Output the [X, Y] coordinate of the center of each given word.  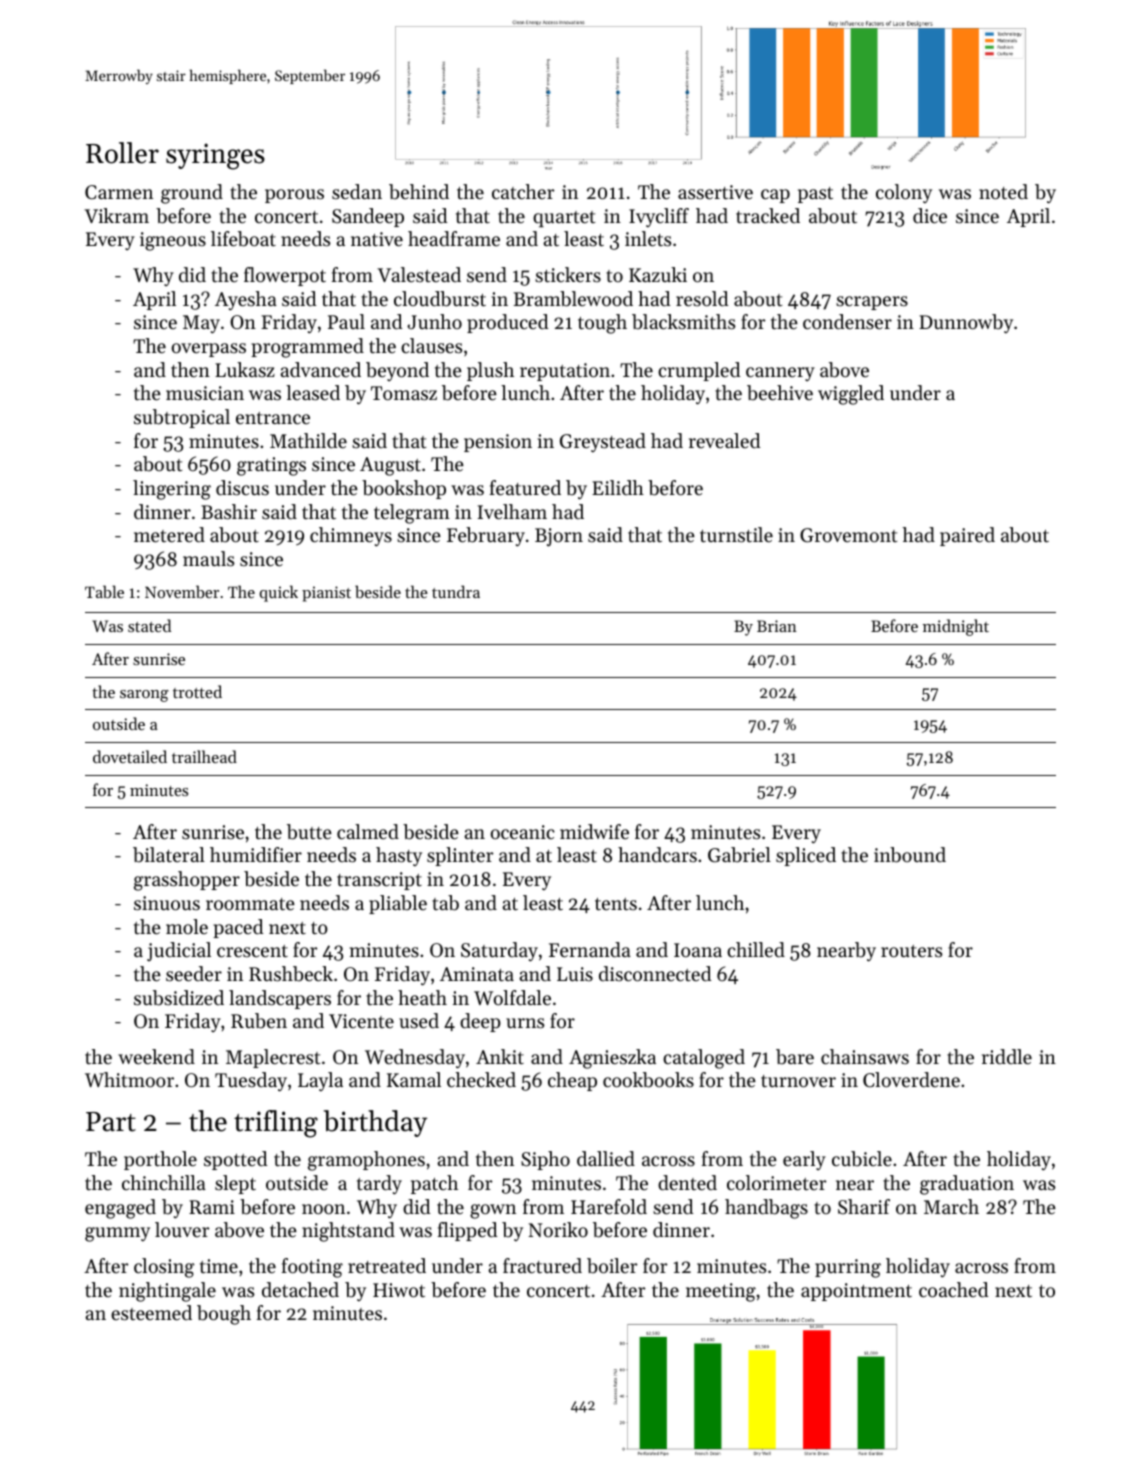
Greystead [603, 442]
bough [224, 1315]
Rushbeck [291, 974]
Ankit [500, 1056]
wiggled [851, 395]
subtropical [182, 418]
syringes [215, 156]
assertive [715, 192]
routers [911, 951]
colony [904, 193]
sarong [144, 696]
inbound [910, 855]
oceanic [523, 832]
